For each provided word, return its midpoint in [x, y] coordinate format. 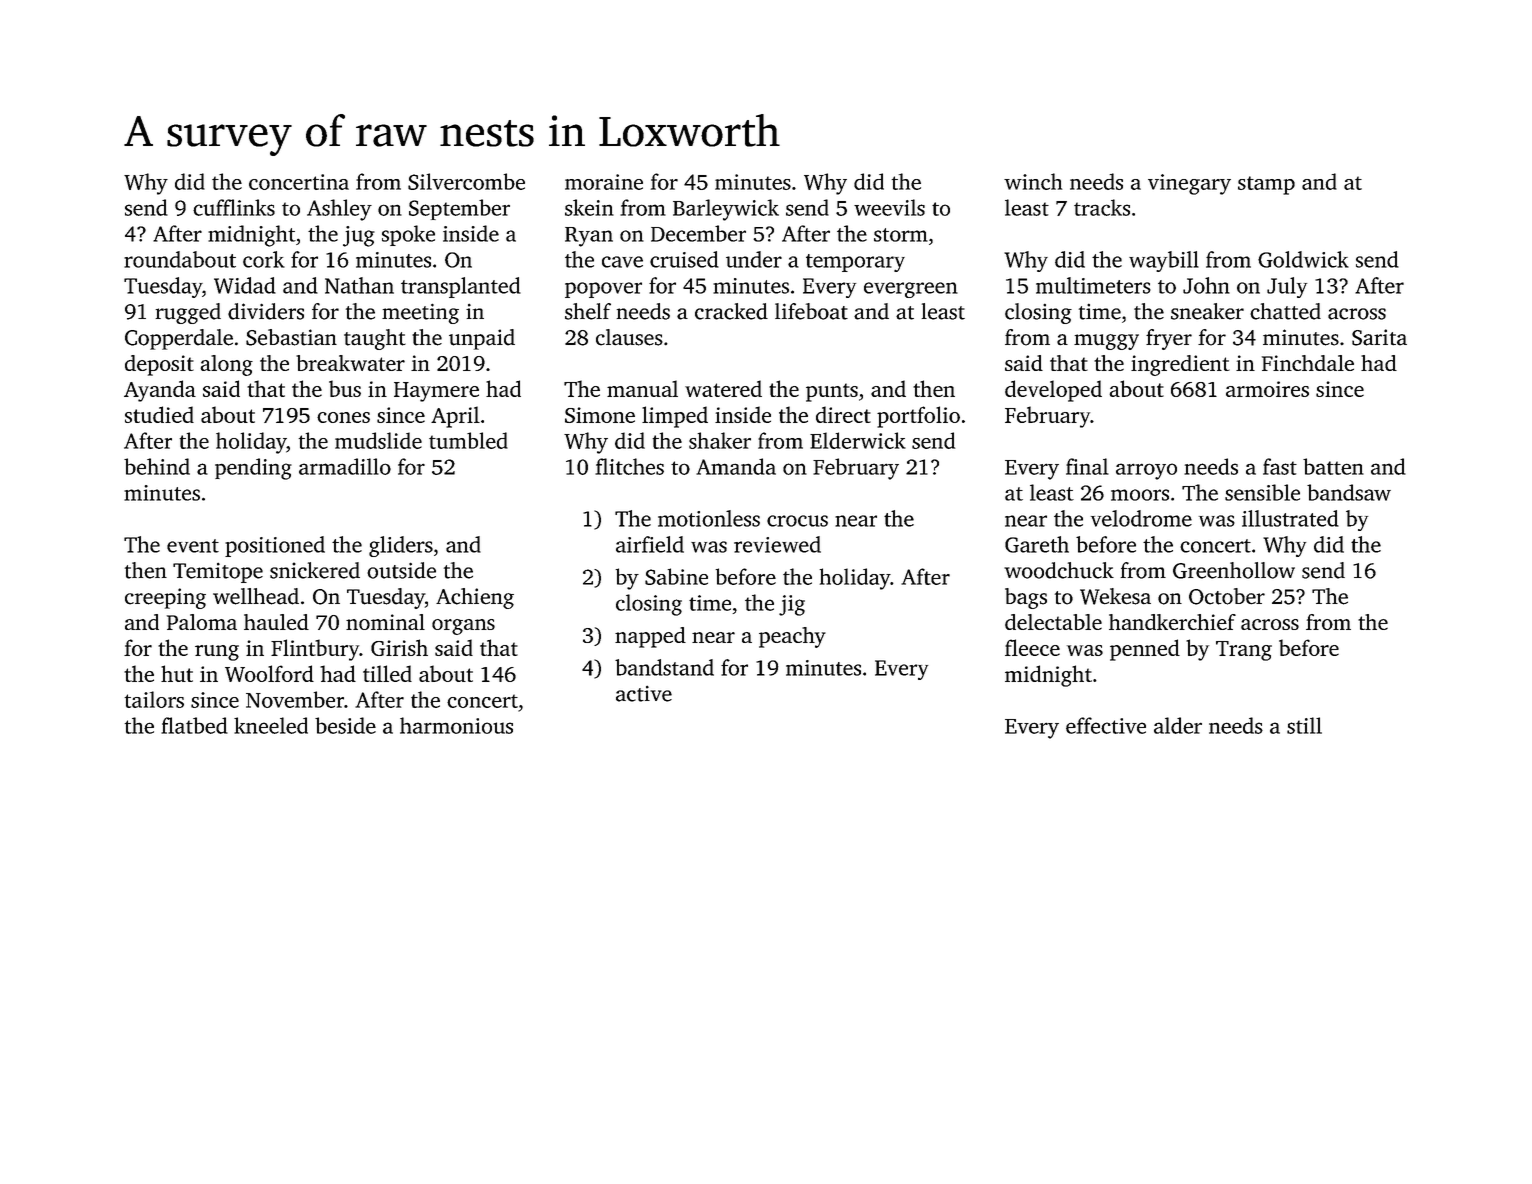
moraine [604, 182]
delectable [1053, 622]
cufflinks [234, 207]
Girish [399, 647]
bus [345, 388]
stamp [1266, 185]
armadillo [345, 466]
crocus [797, 521]
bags [1026, 598]
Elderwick [858, 440]
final [1087, 466]
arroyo [1146, 471]
